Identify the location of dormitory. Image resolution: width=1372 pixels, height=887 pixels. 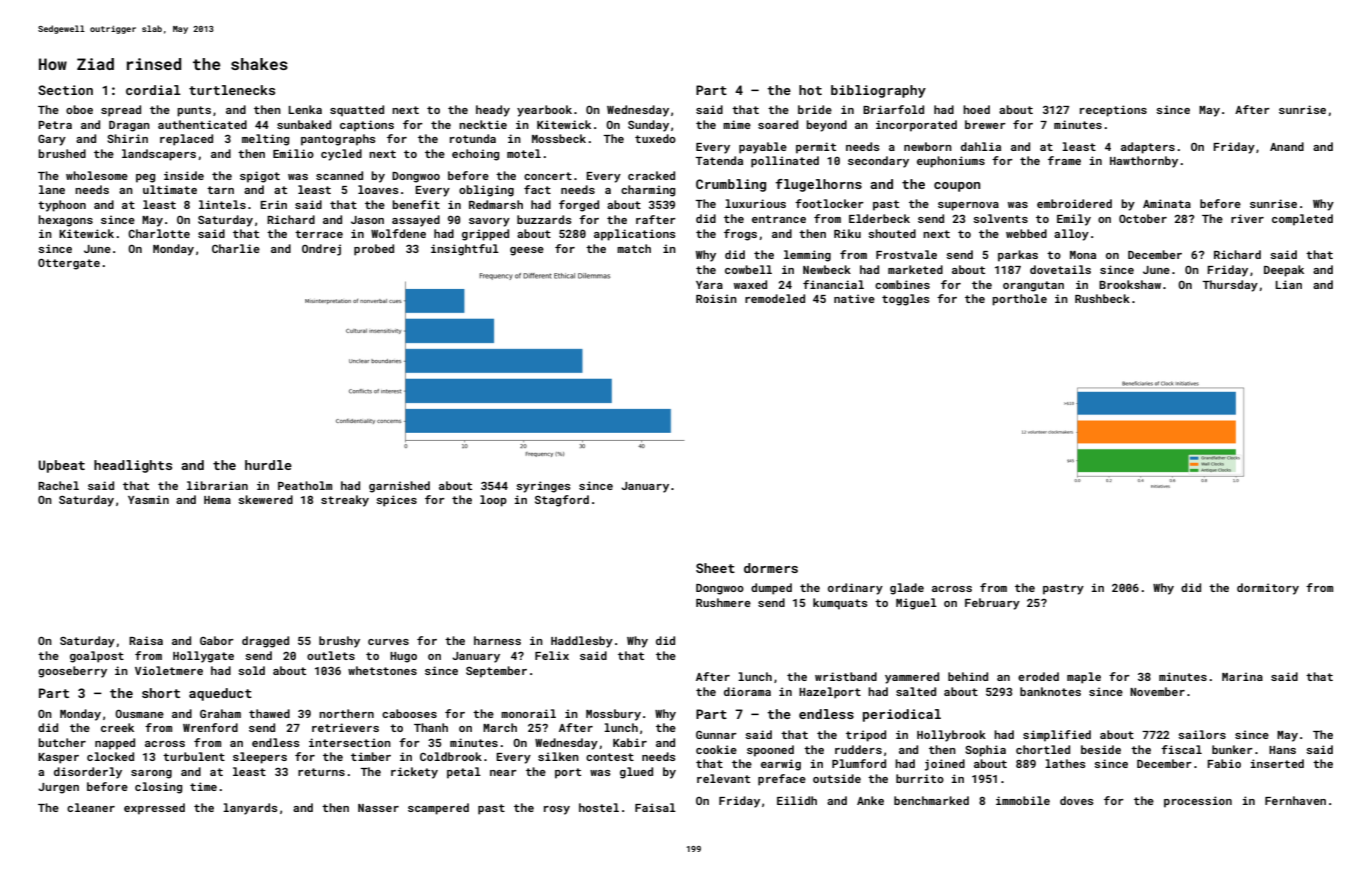
(1268, 589).
